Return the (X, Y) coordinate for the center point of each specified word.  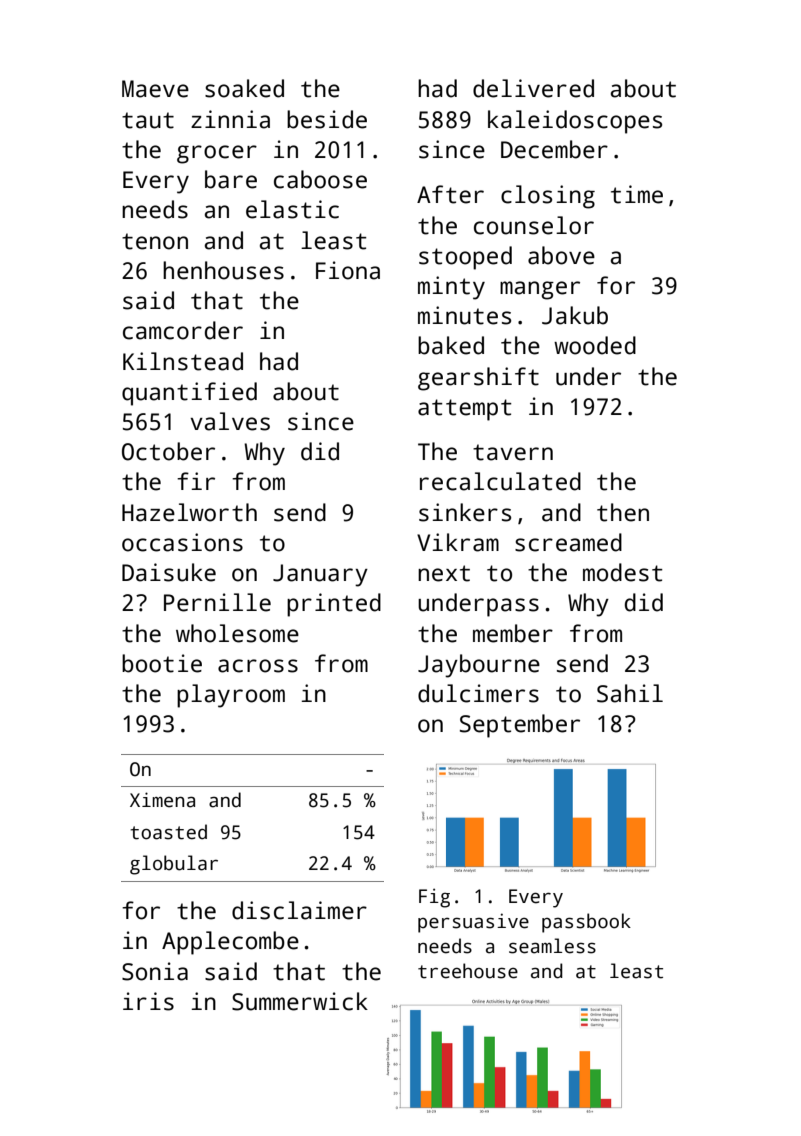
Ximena (162, 800)
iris (148, 1001)
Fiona (348, 270)
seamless (552, 946)
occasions (182, 542)
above (561, 255)
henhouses (223, 270)
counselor (534, 225)
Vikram (458, 542)
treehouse (468, 971)
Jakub (575, 315)
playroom (231, 696)
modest (623, 572)
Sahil (630, 693)
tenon (155, 241)
